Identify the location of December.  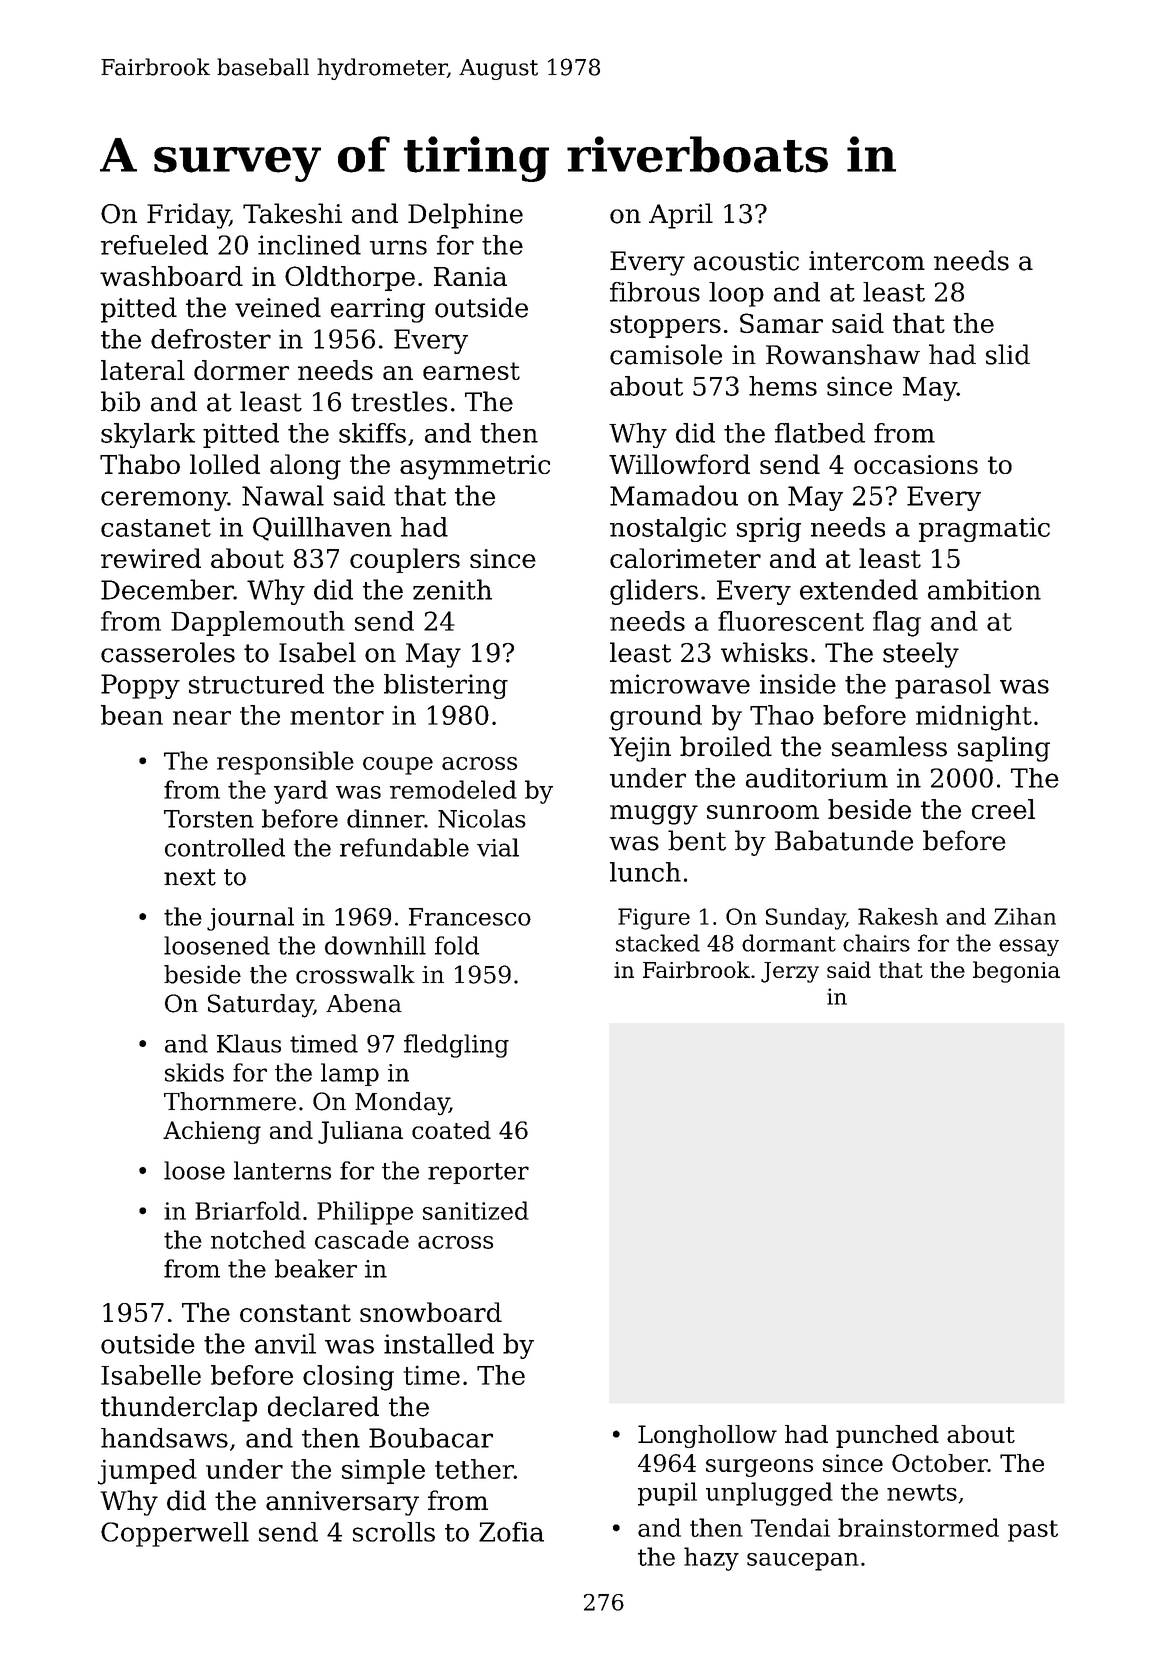
(167, 589).
